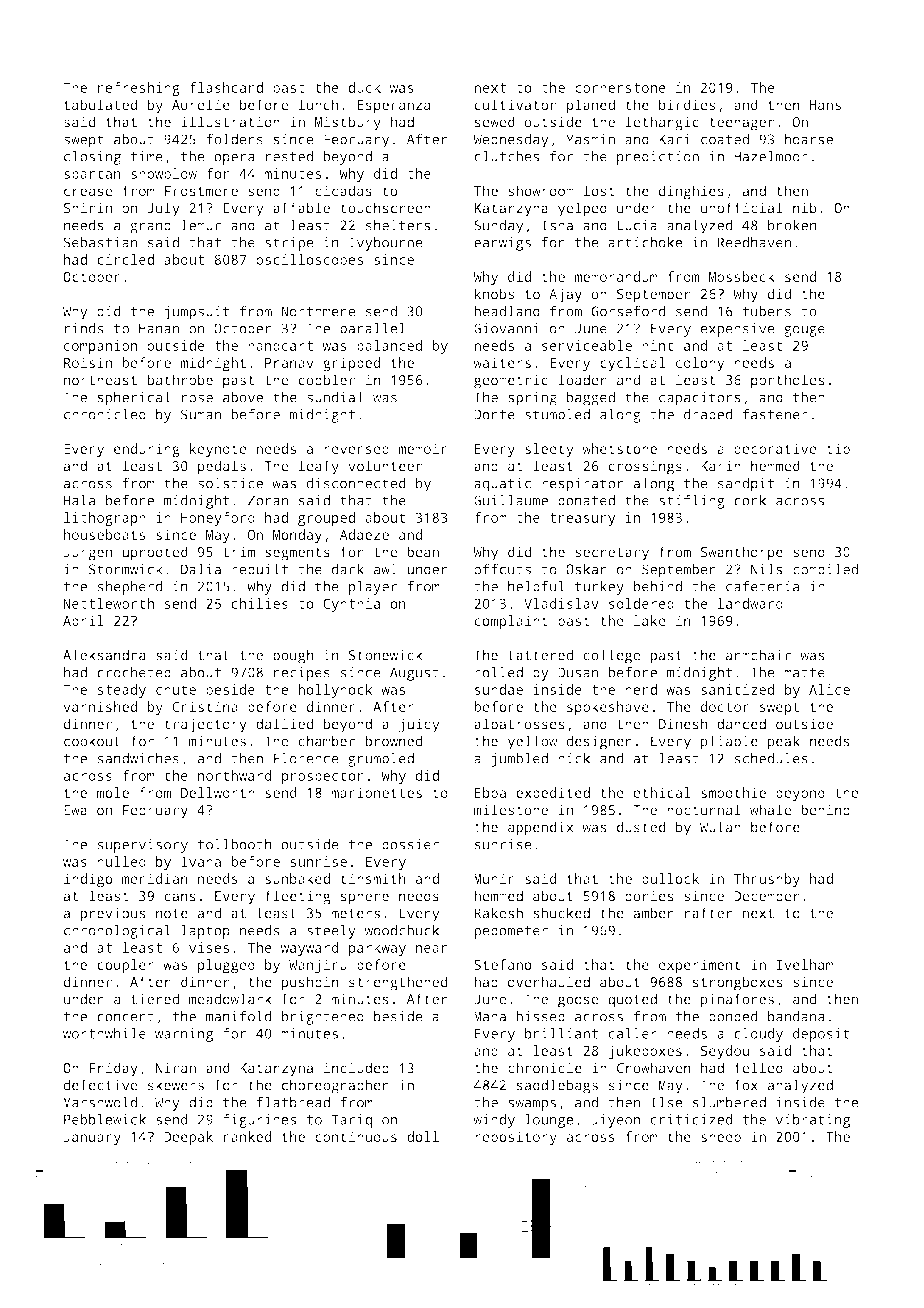 This screenshot has height=1308, width=924. I want to click on vibrating, so click(813, 1121).
